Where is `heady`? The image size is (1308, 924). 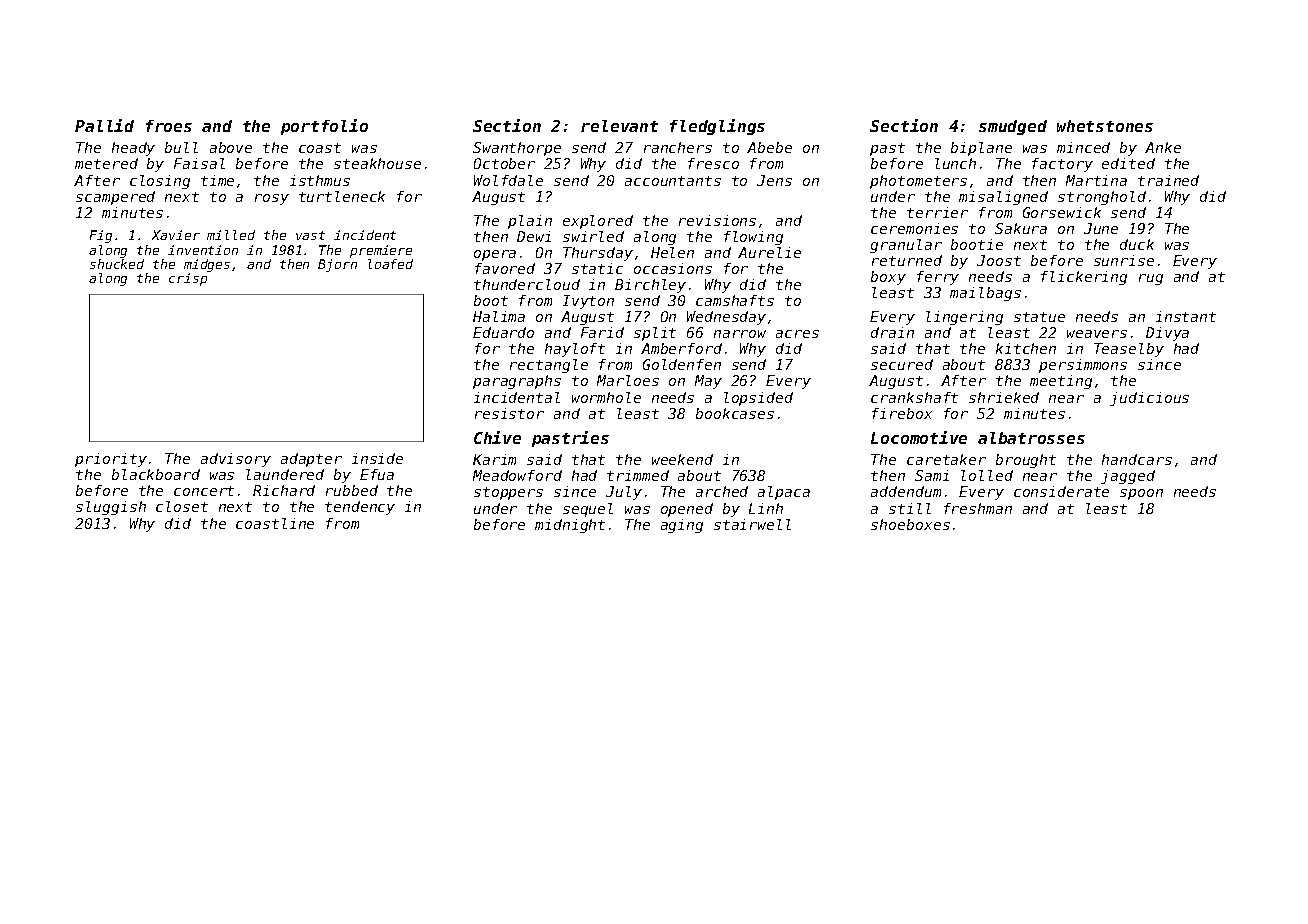 heady is located at coordinates (133, 149).
